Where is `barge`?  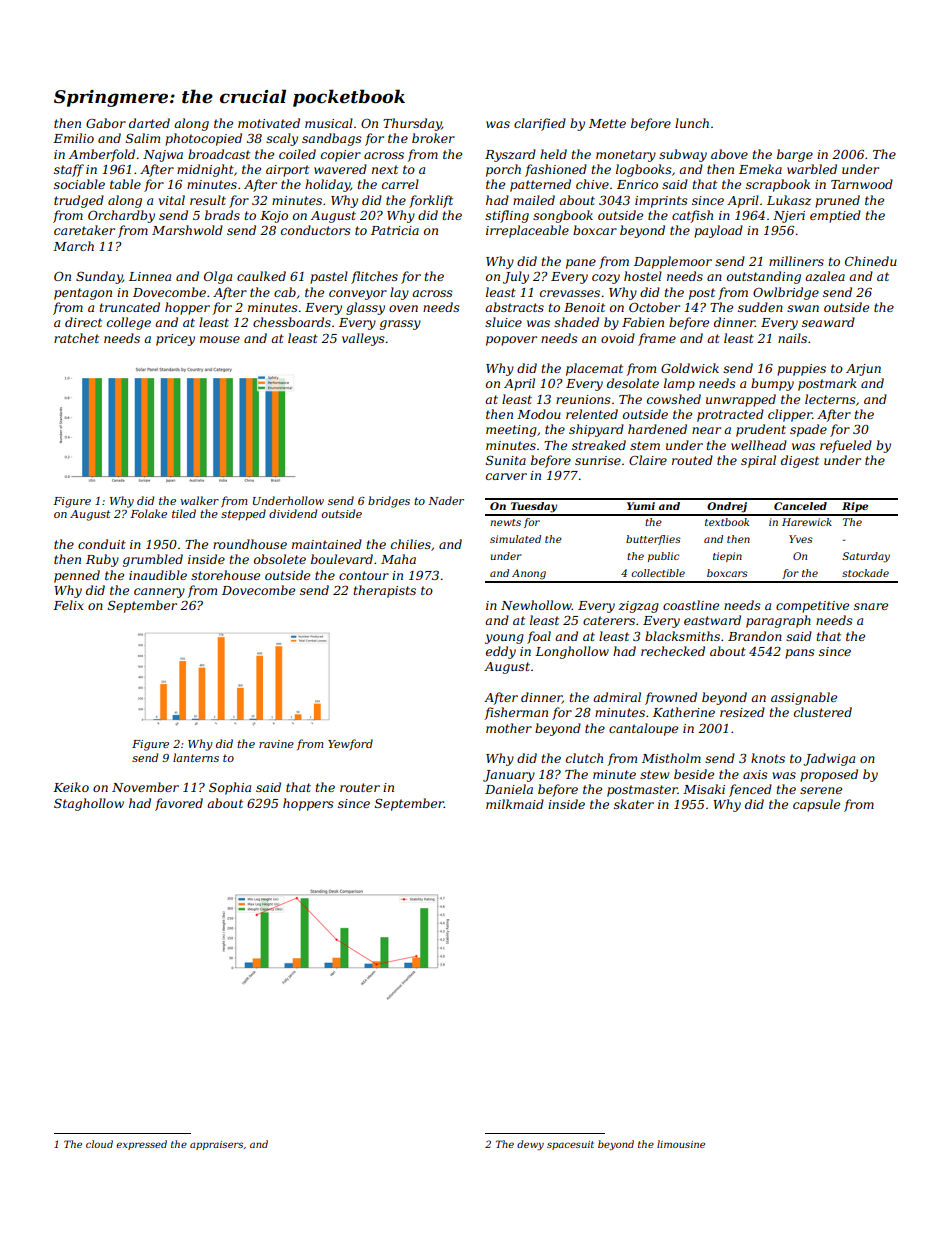 barge is located at coordinates (795, 155).
